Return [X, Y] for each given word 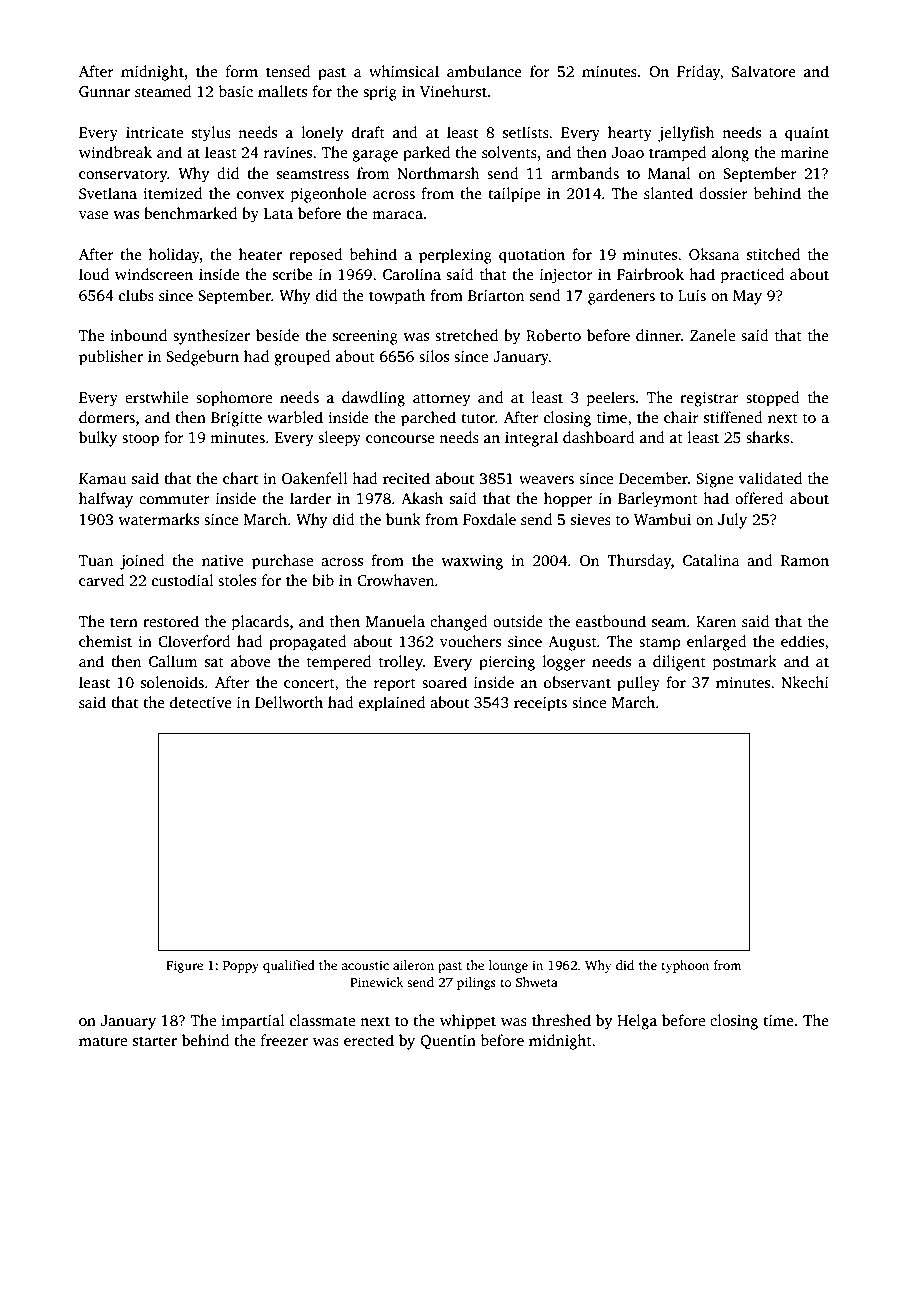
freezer [284, 1040]
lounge [508, 966]
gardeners [621, 297]
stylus [211, 134]
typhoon [685, 966]
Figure [184, 966]
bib [323, 580]
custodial [182, 580]
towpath [397, 297]
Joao [628, 152]
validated [770, 478]
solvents [509, 152]
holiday [174, 256]
